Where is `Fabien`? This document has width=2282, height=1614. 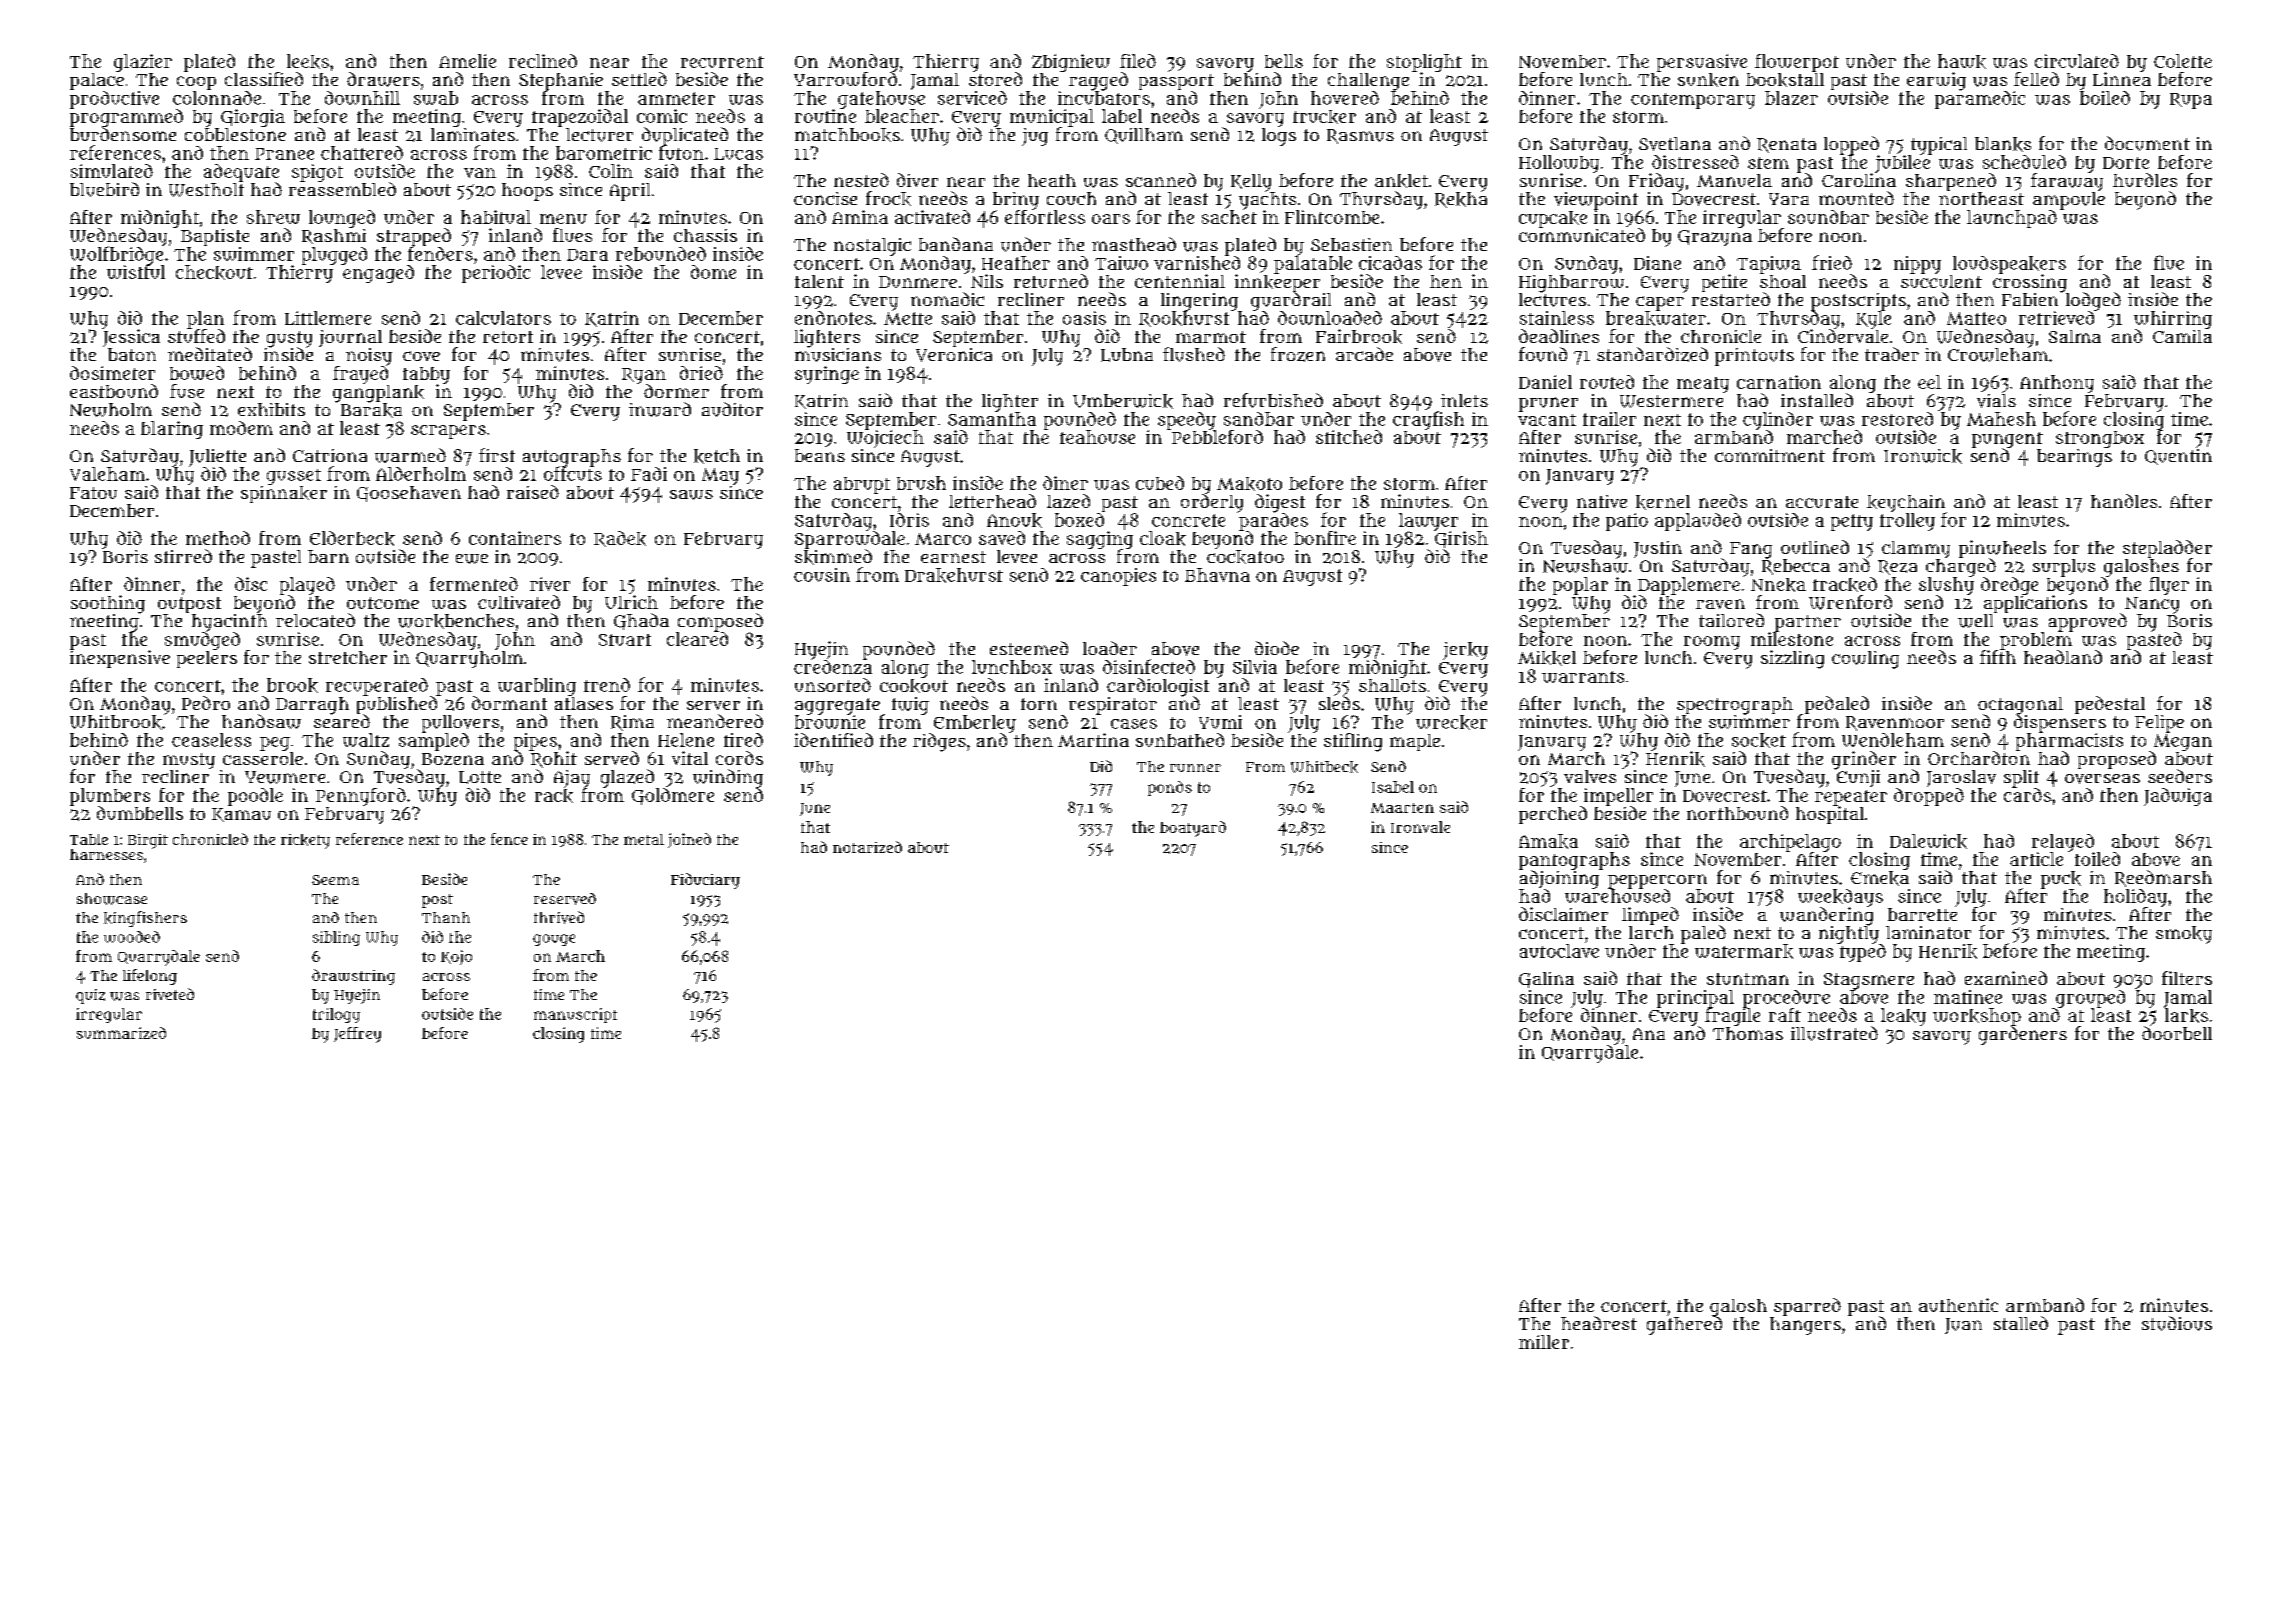 Fabien is located at coordinates (2030, 299).
